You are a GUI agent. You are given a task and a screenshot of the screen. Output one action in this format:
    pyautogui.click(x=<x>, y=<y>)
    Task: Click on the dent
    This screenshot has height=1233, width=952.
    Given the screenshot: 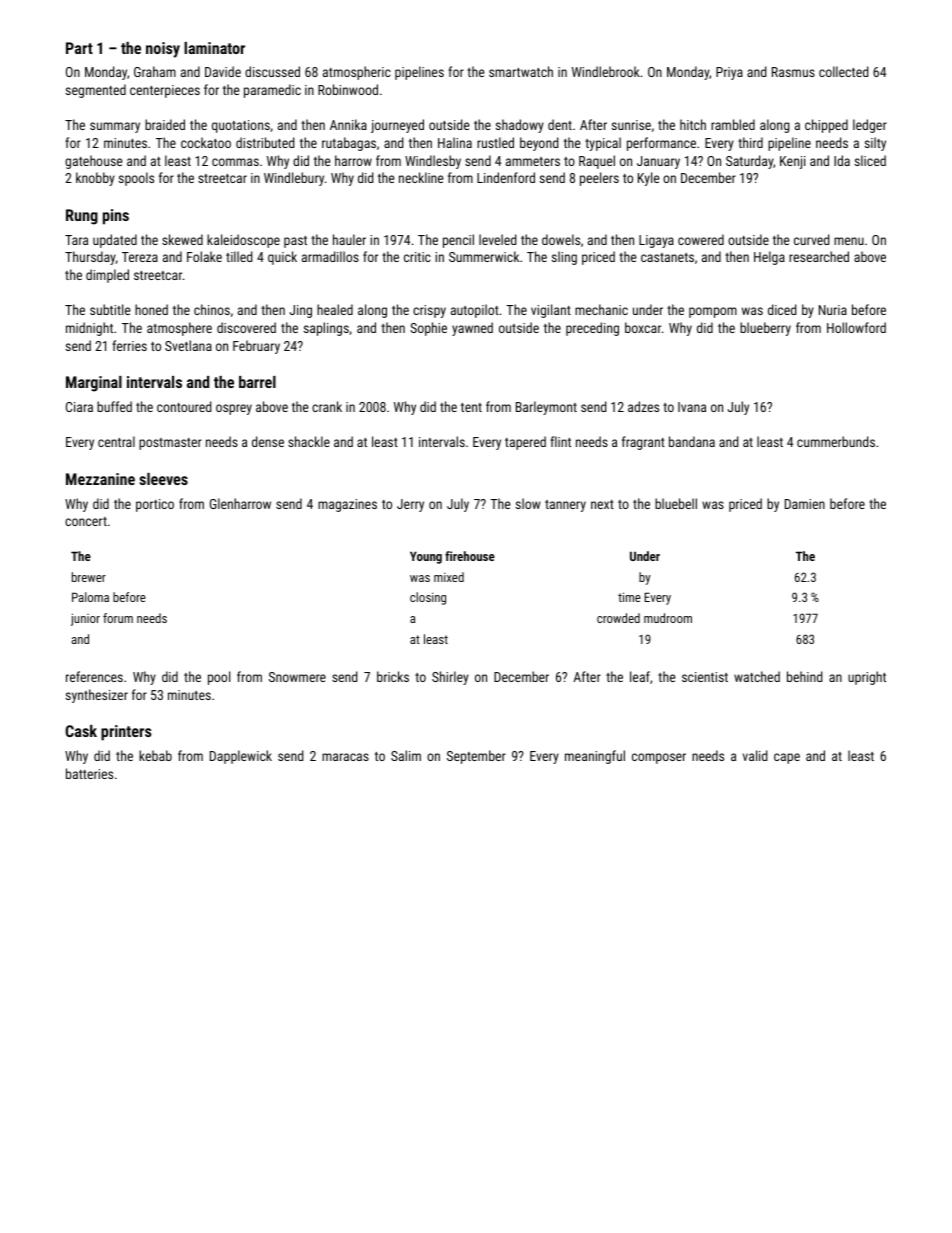 What is the action you would take?
    pyautogui.click(x=560, y=124)
